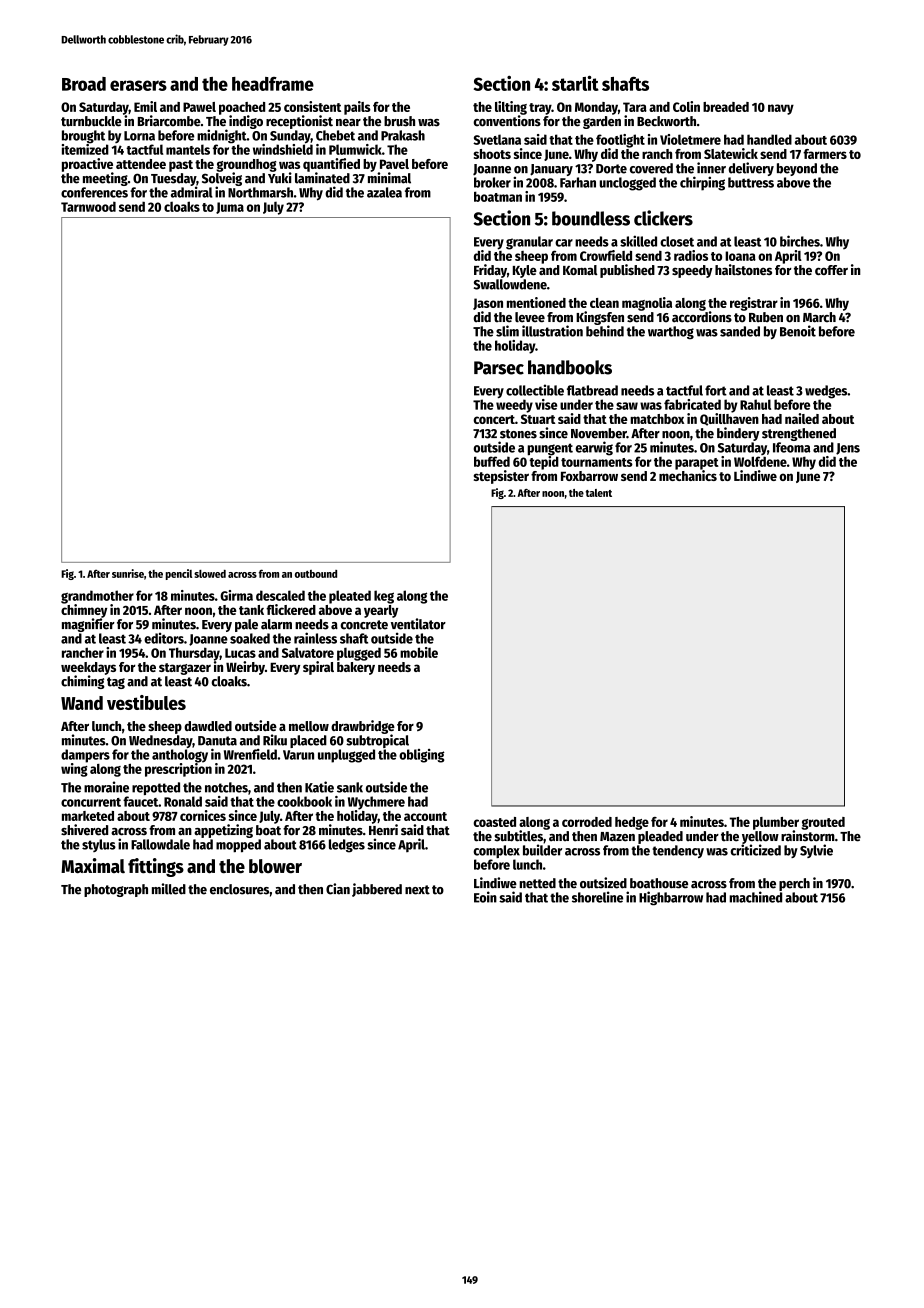  I want to click on dawdled, so click(208, 726).
